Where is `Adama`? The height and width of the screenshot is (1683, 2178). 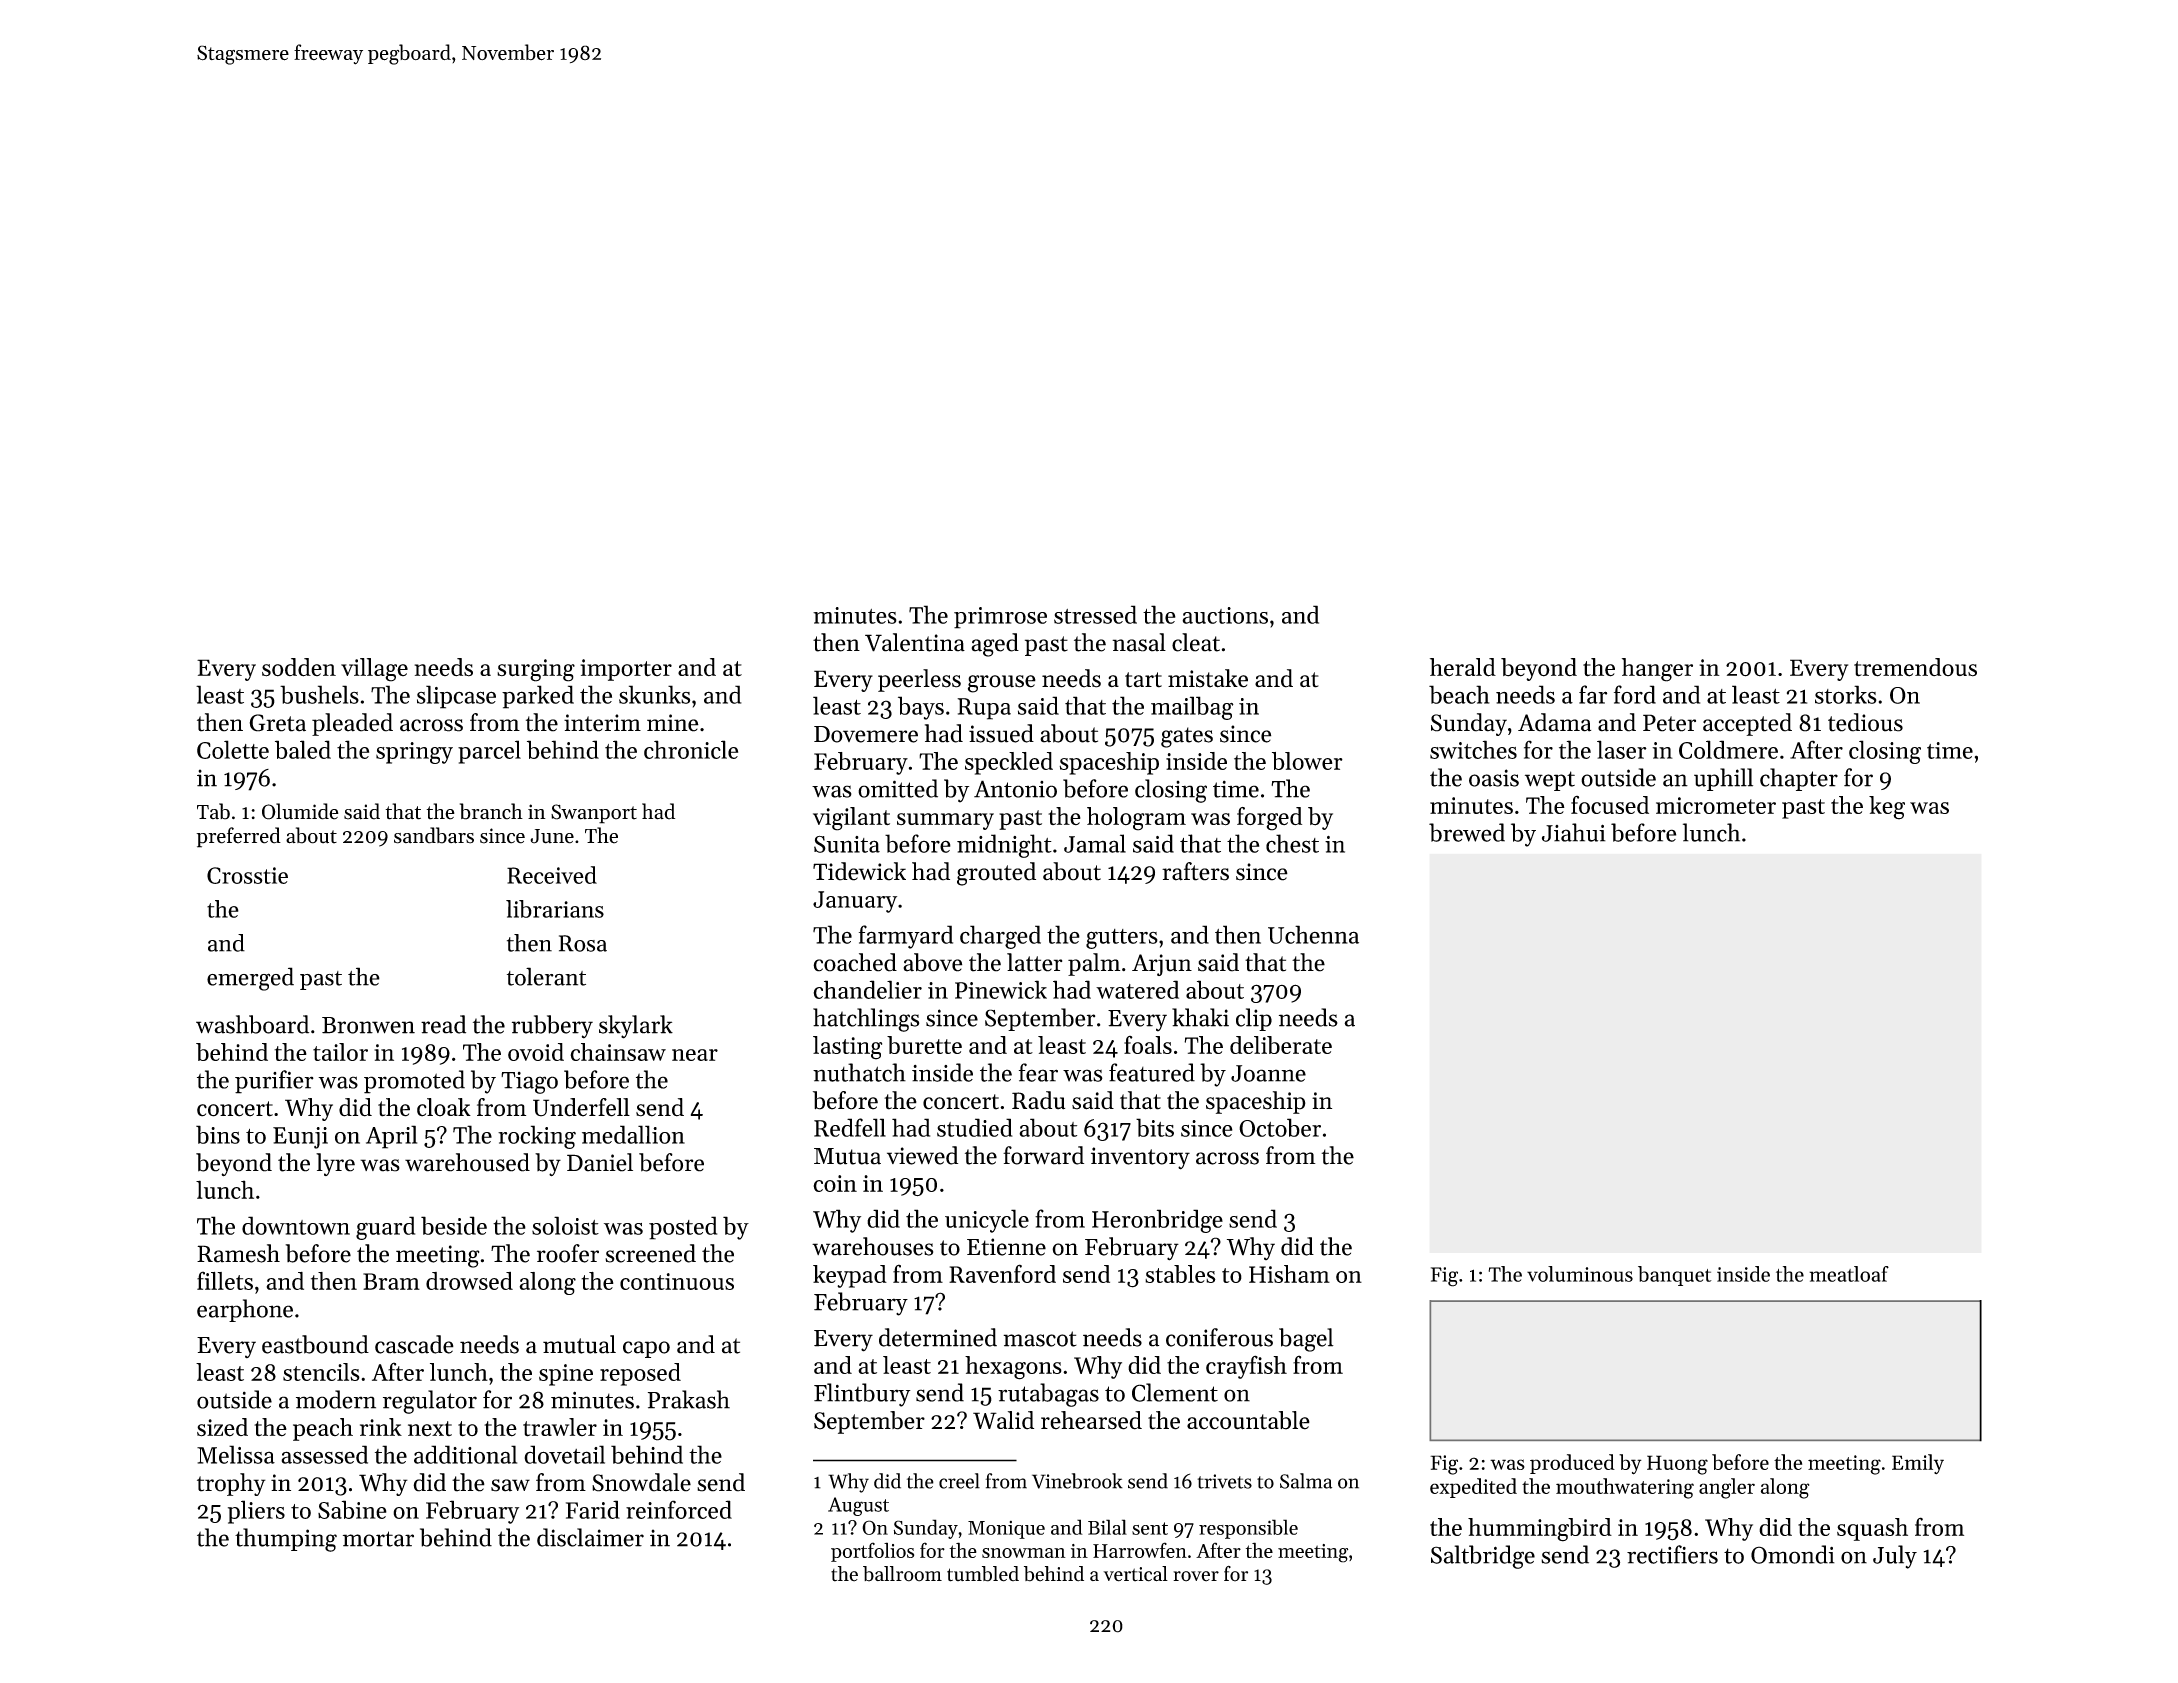
Adama is located at coordinates (1554, 722).
